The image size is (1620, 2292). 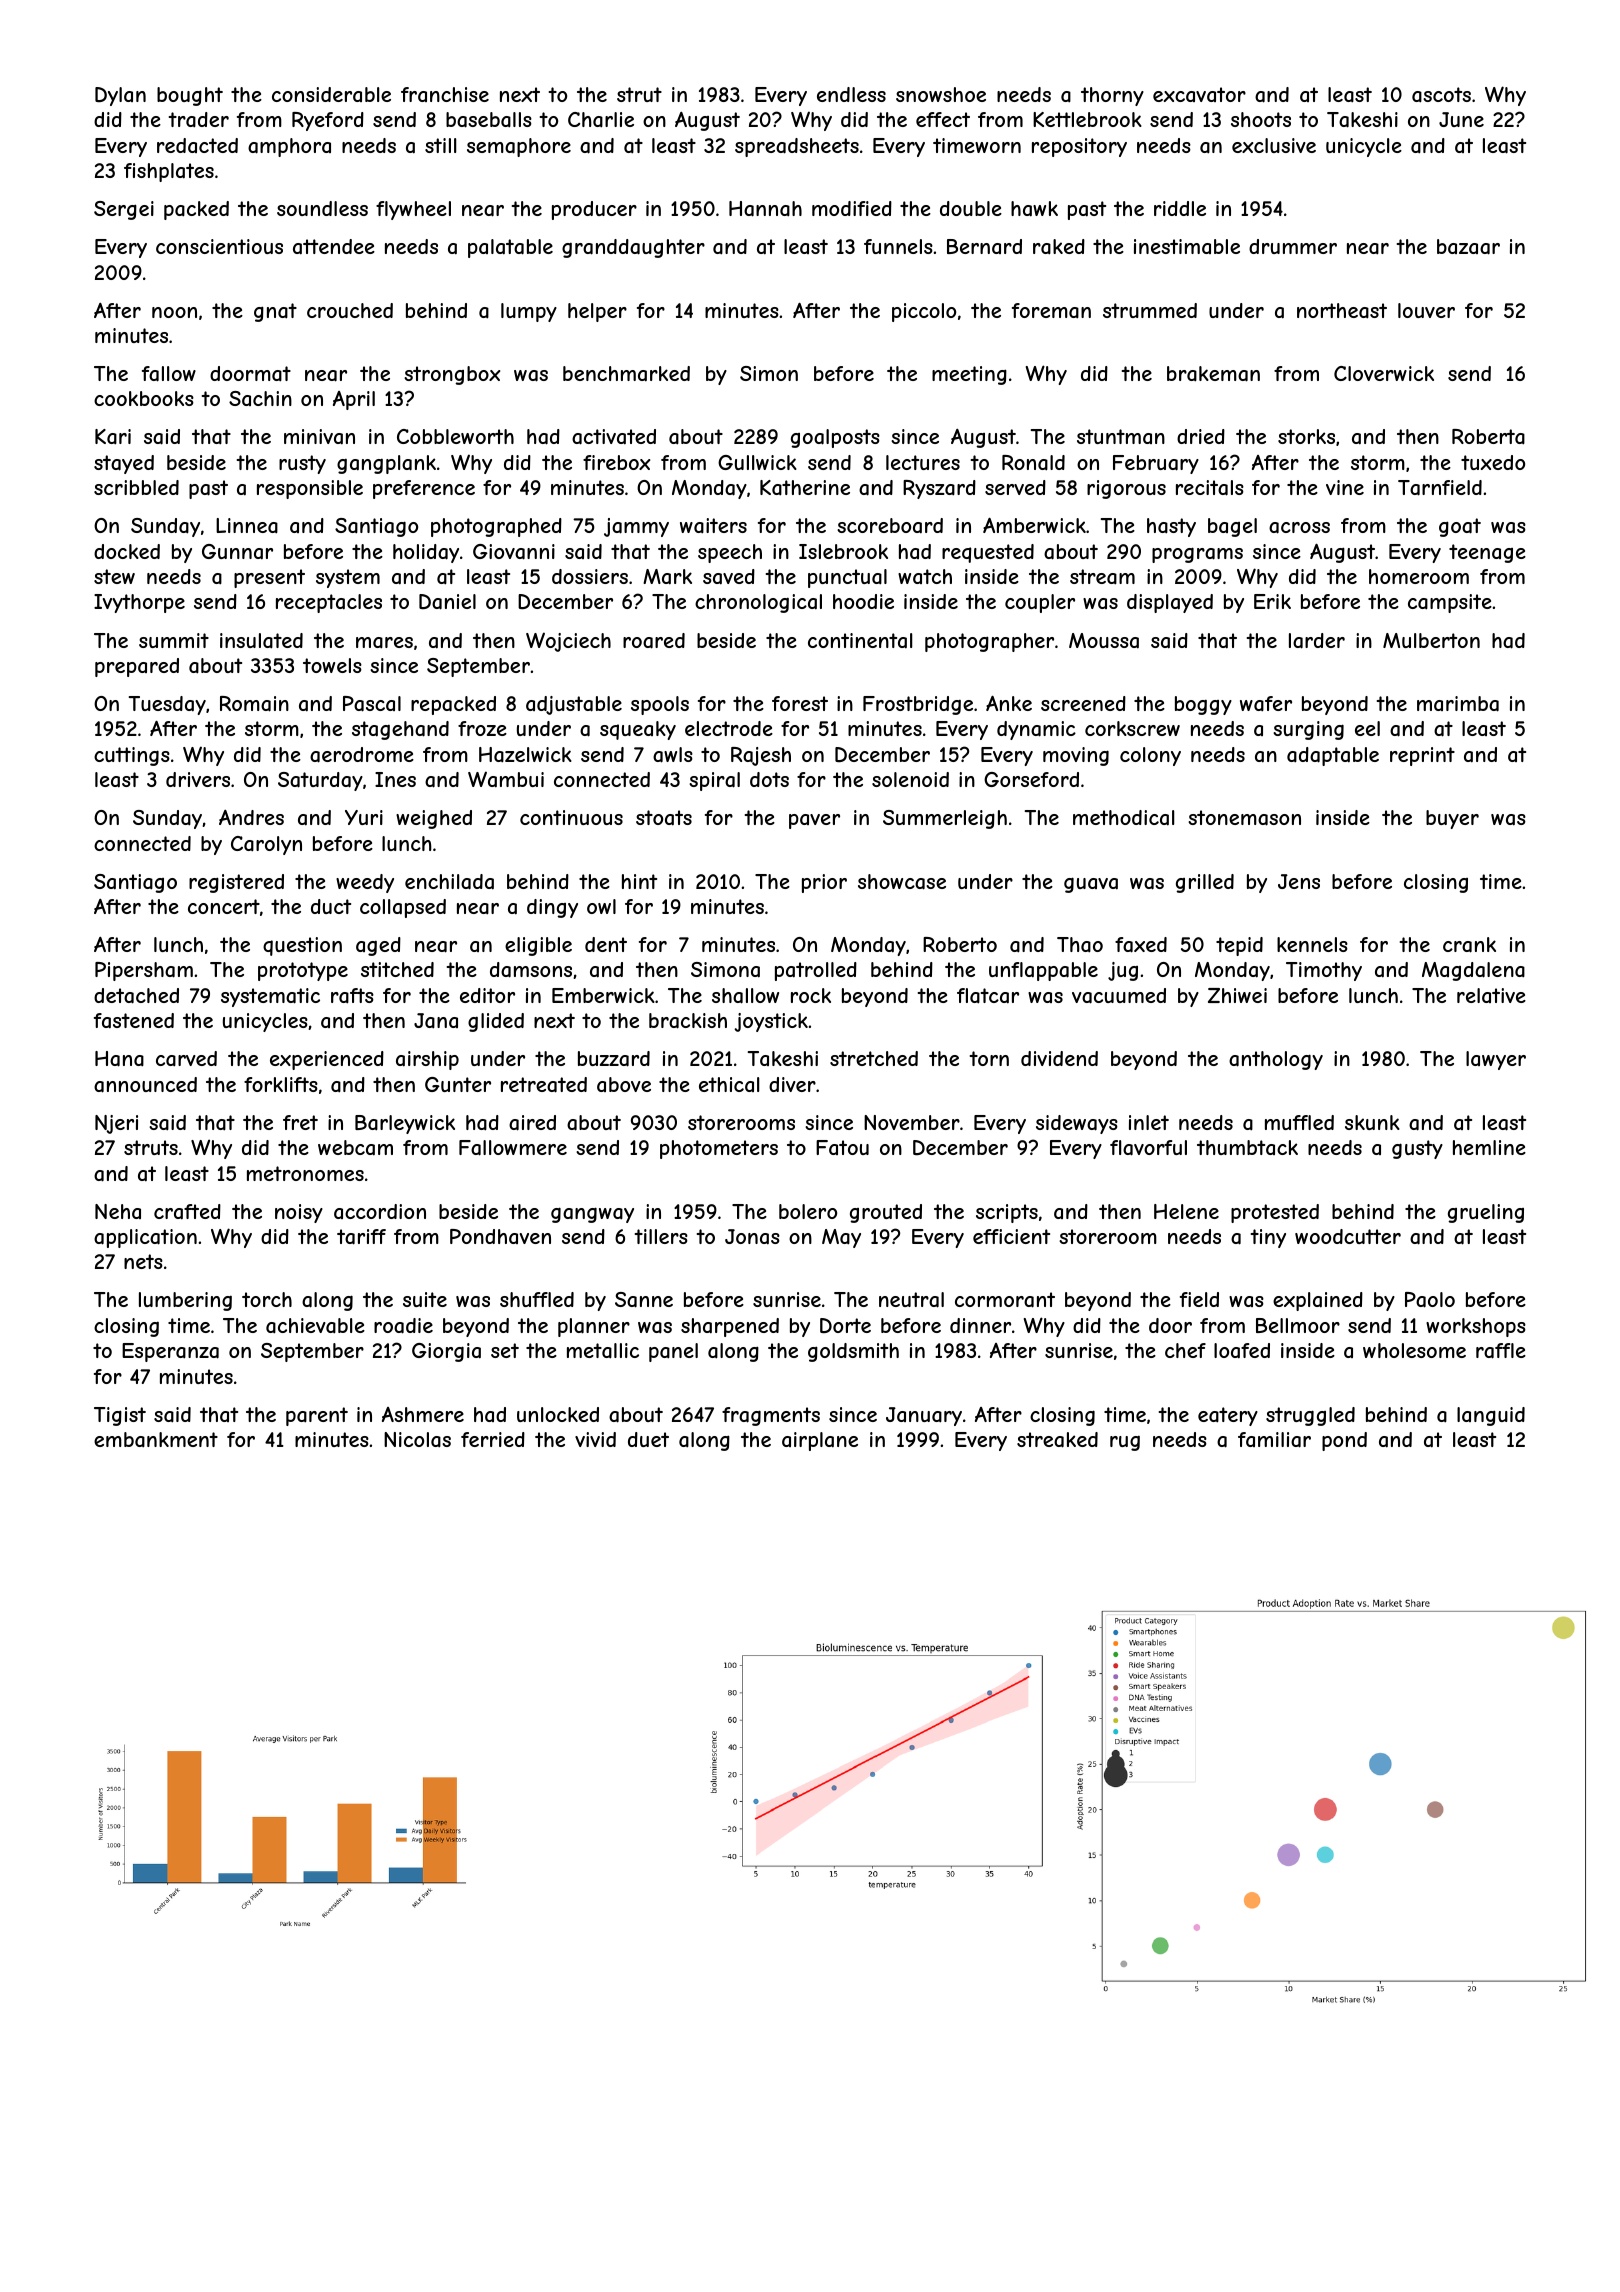 What do you see at coordinates (945, 819) in the page?
I see `Summerleigh` at bounding box center [945, 819].
